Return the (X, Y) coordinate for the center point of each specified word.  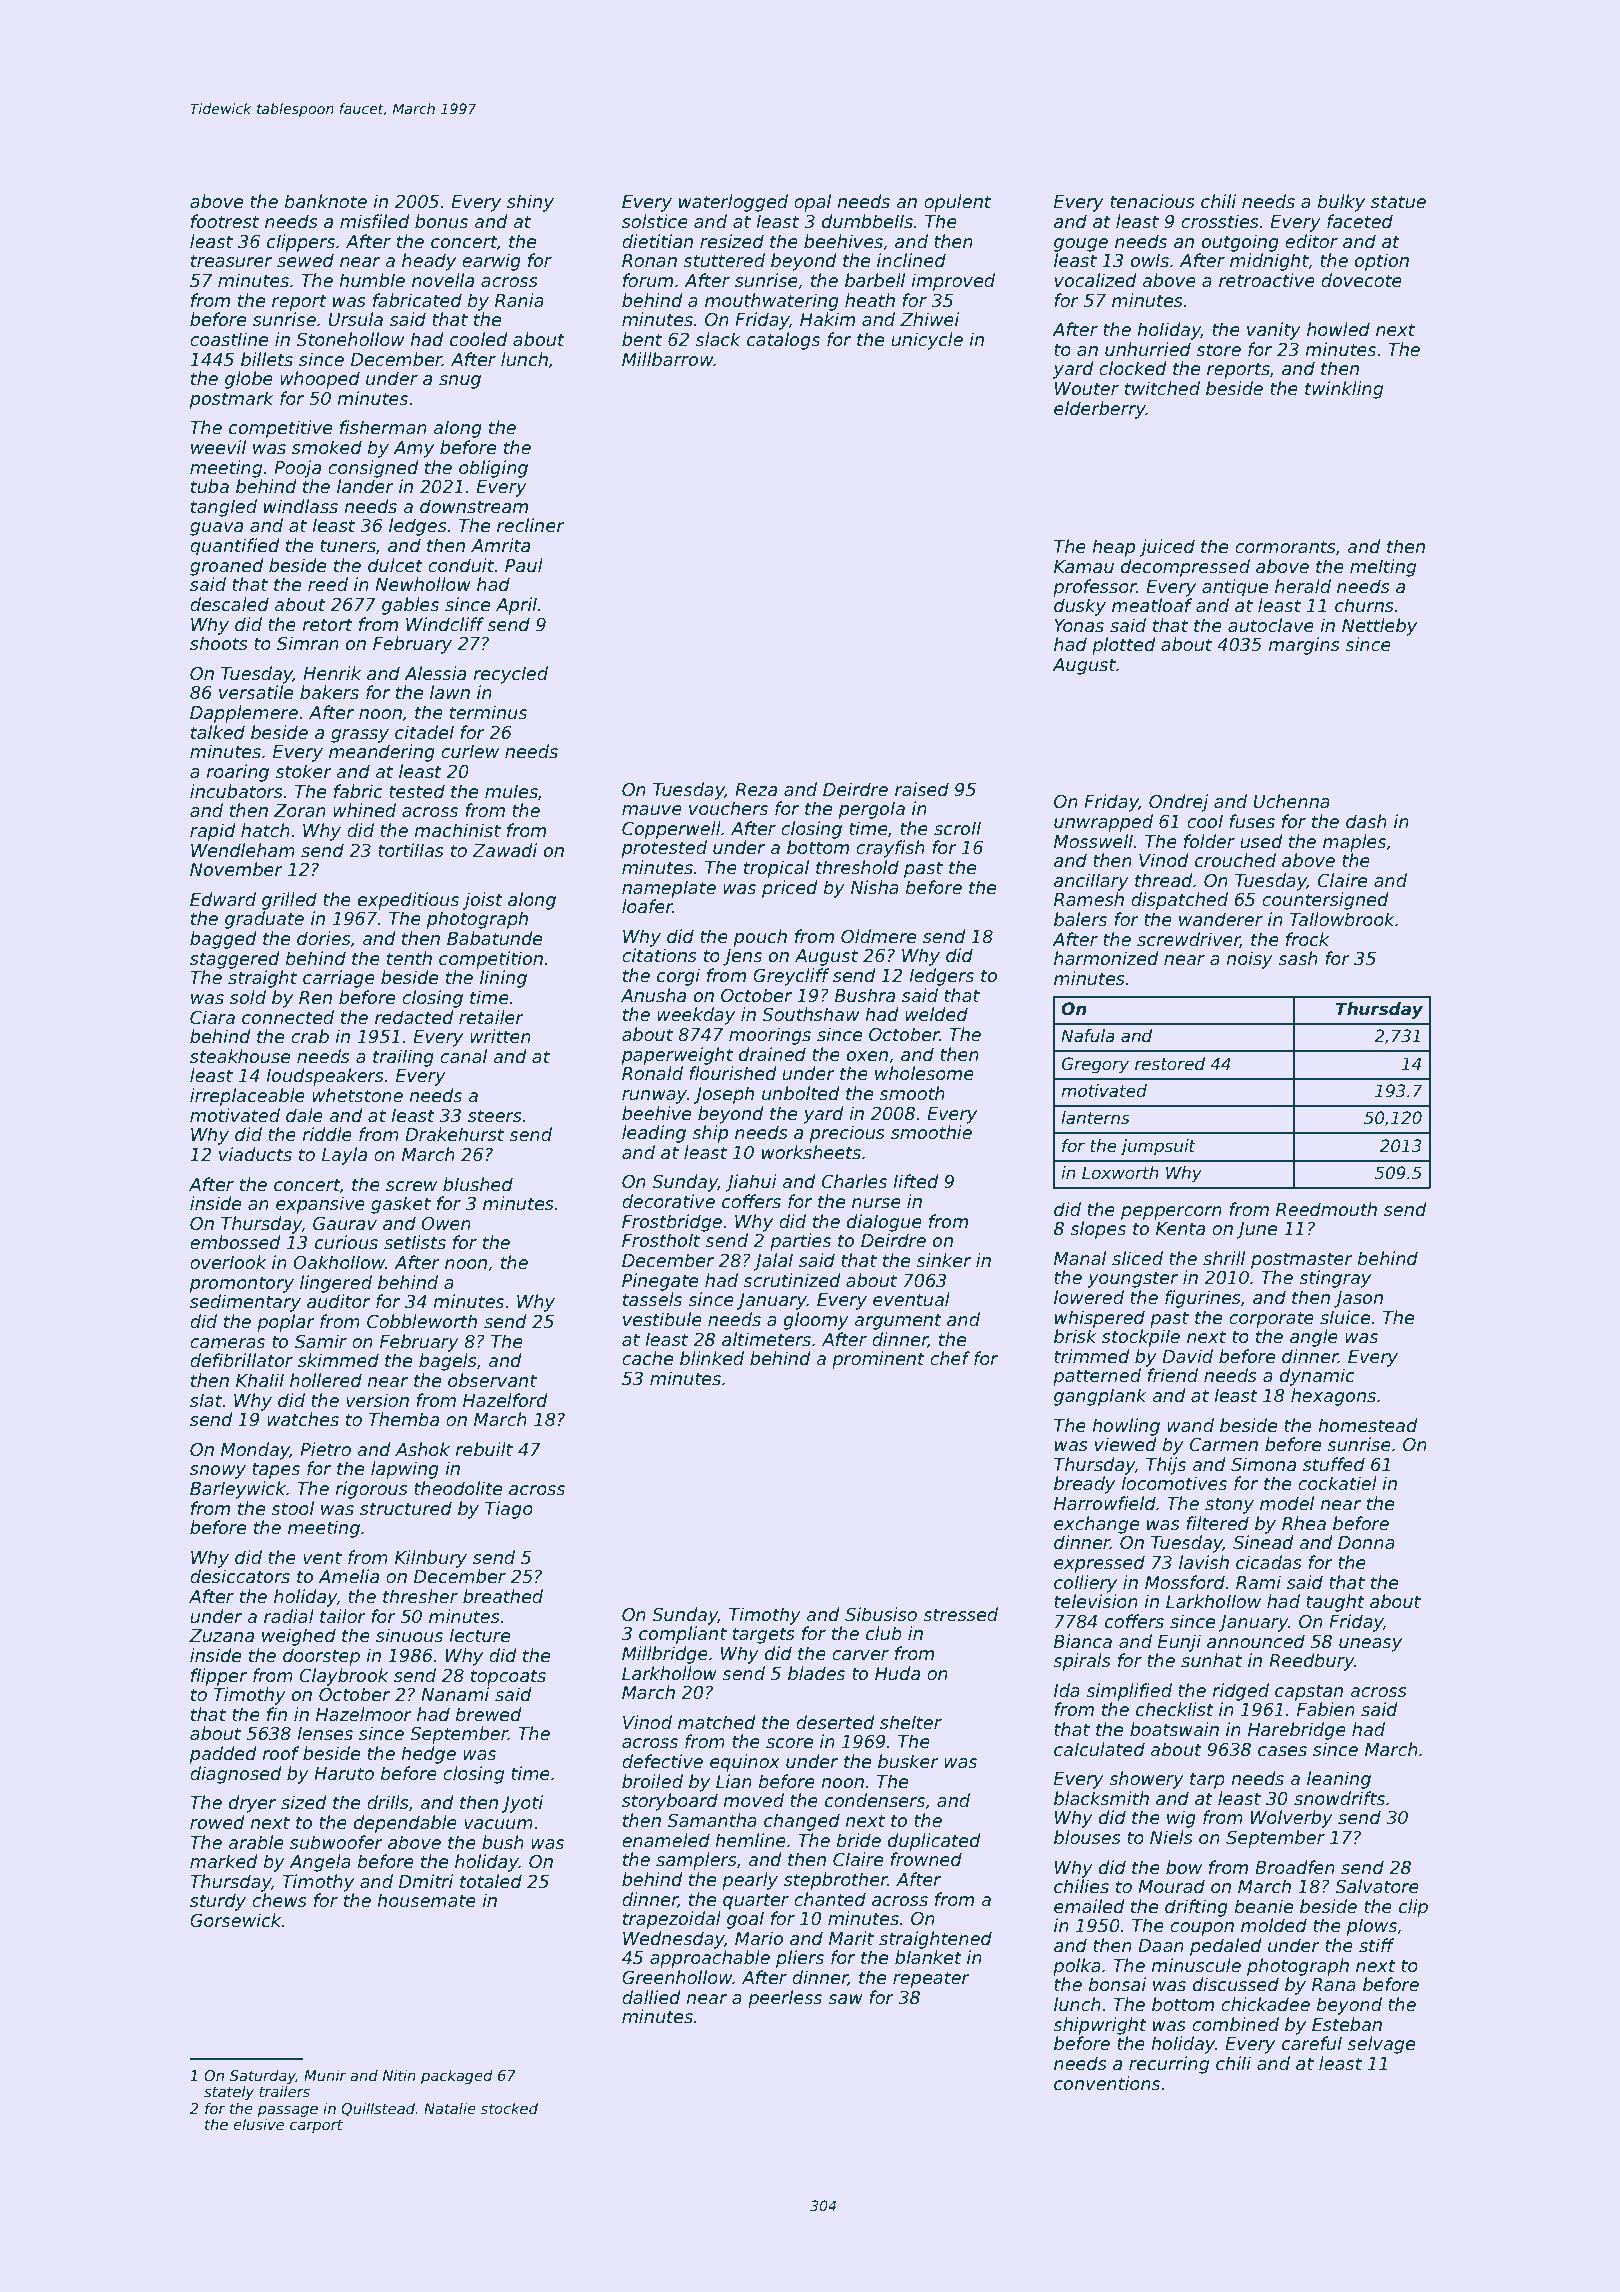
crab (310, 1036)
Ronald (652, 1073)
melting (1383, 568)
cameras (227, 1343)
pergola (872, 810)
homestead (1368, 1425)
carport (316, 2126)
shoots (219, 643)
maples (1354, 843)
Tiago (509, 1510)
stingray (1335, 1279)
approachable (710, 1959)
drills (388, 1802)
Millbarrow (667, 359)
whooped (320, 380)
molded (1274, 1925)
